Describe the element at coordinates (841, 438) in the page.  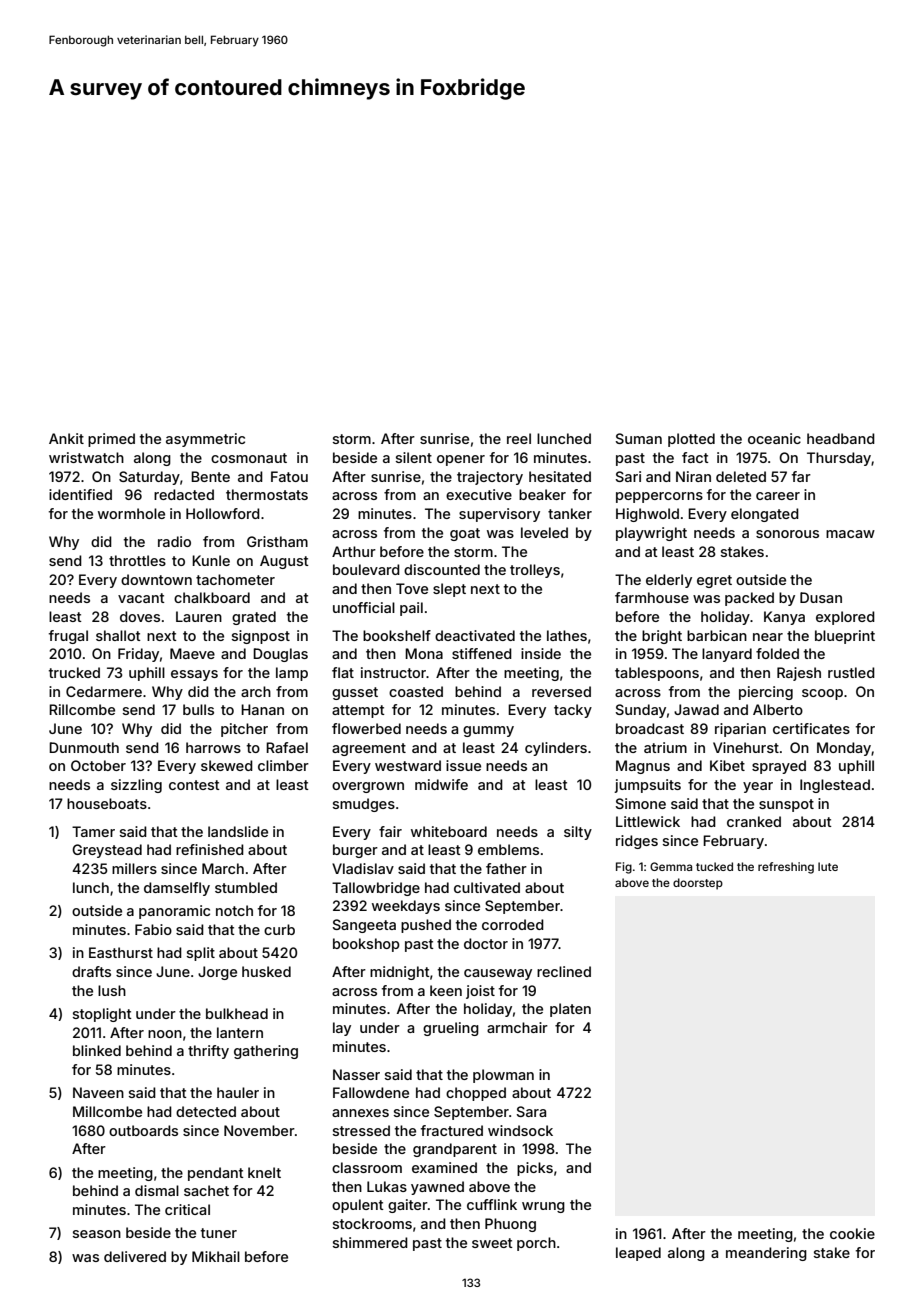
I see `headband` at that location.
